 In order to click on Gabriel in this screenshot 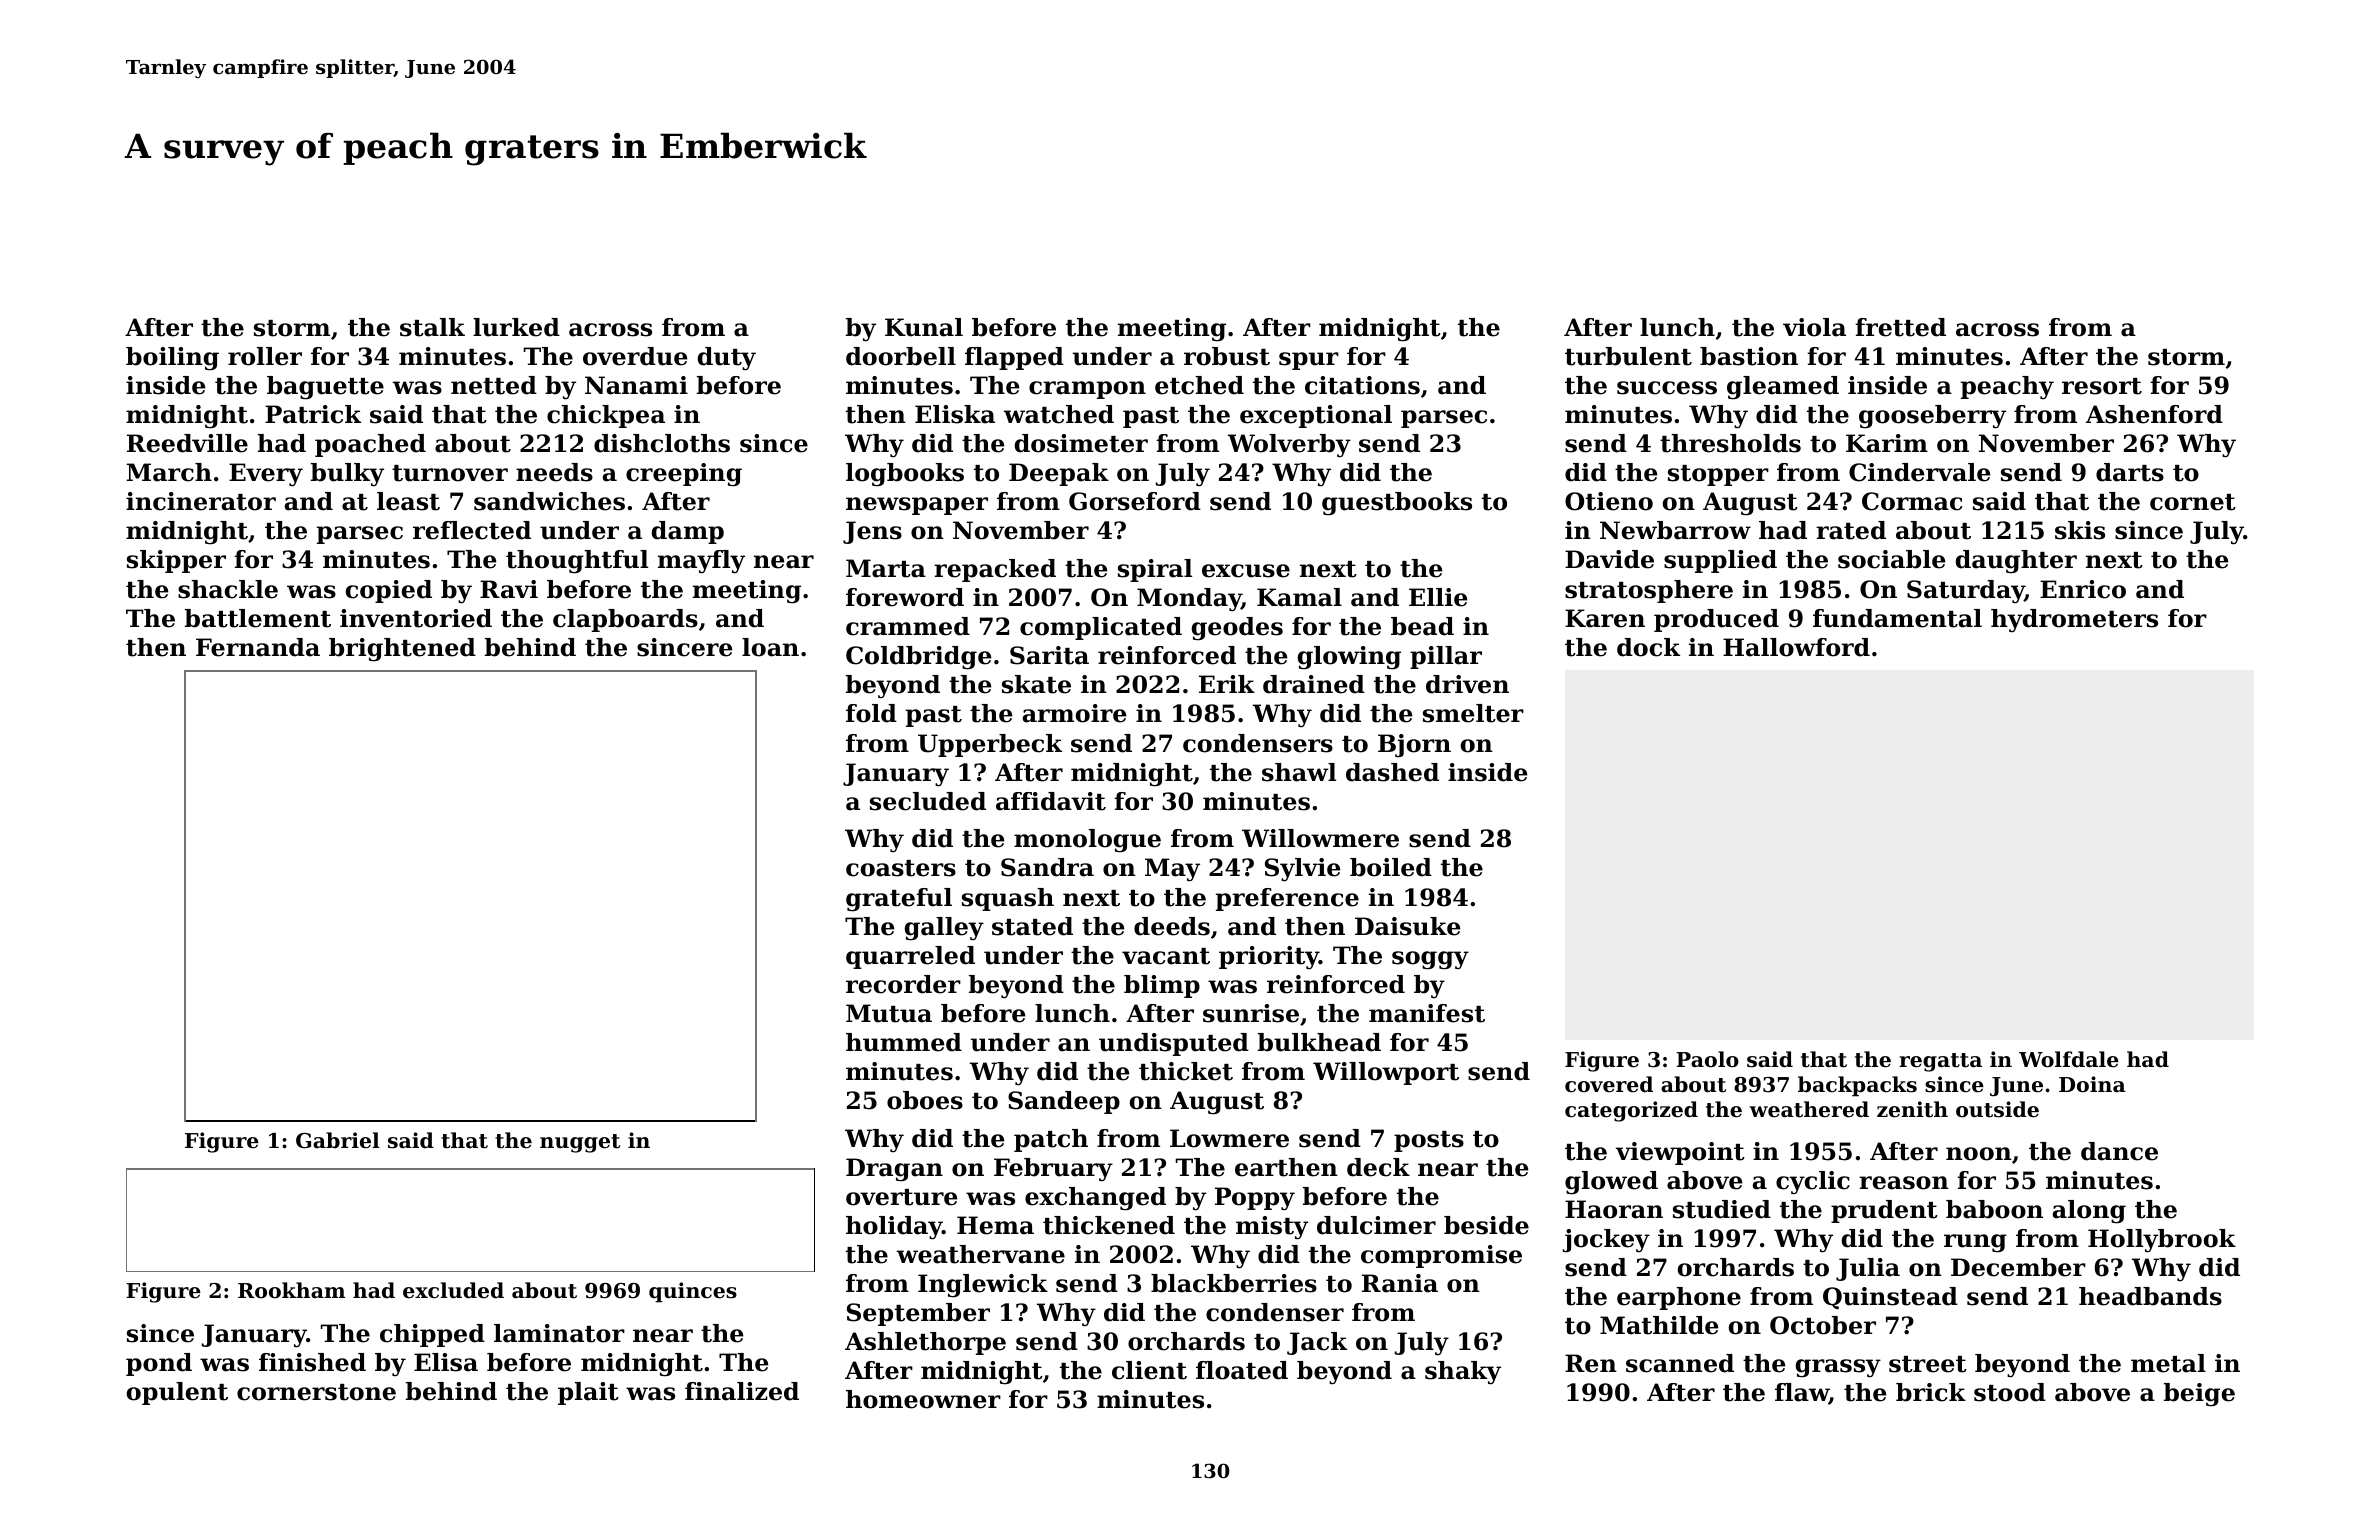, I will do `click(338, 1140)`.
